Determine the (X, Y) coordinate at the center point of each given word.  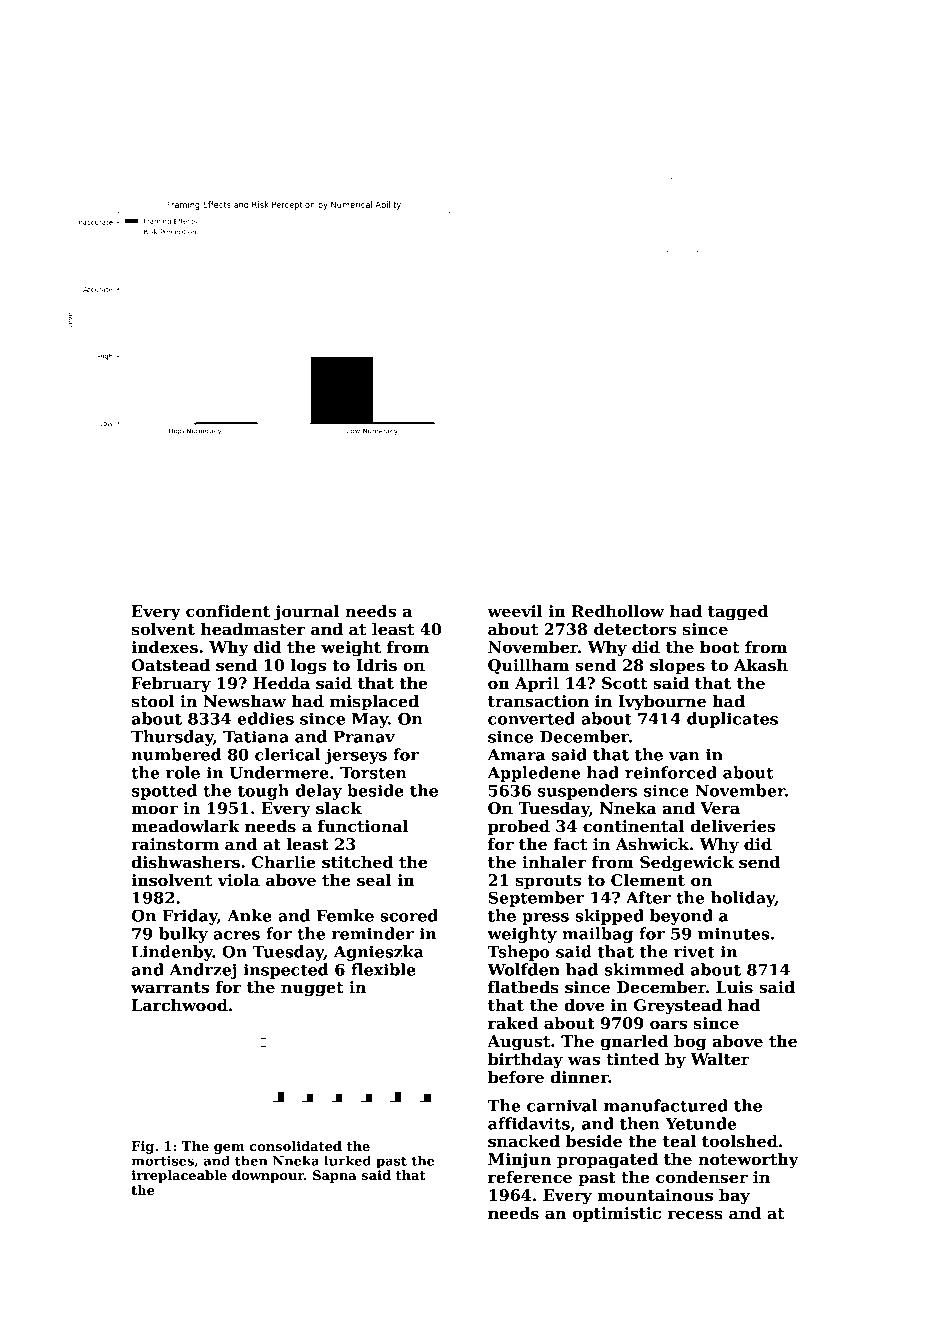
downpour (268, 1176)
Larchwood (180, 1005)
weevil (515, 611)
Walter (720, 1059)
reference (530, 1177)
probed (519, 827)
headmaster (253, 629)
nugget (312, 989)
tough (263, 792)
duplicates (732, 720)
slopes (677, 666)
